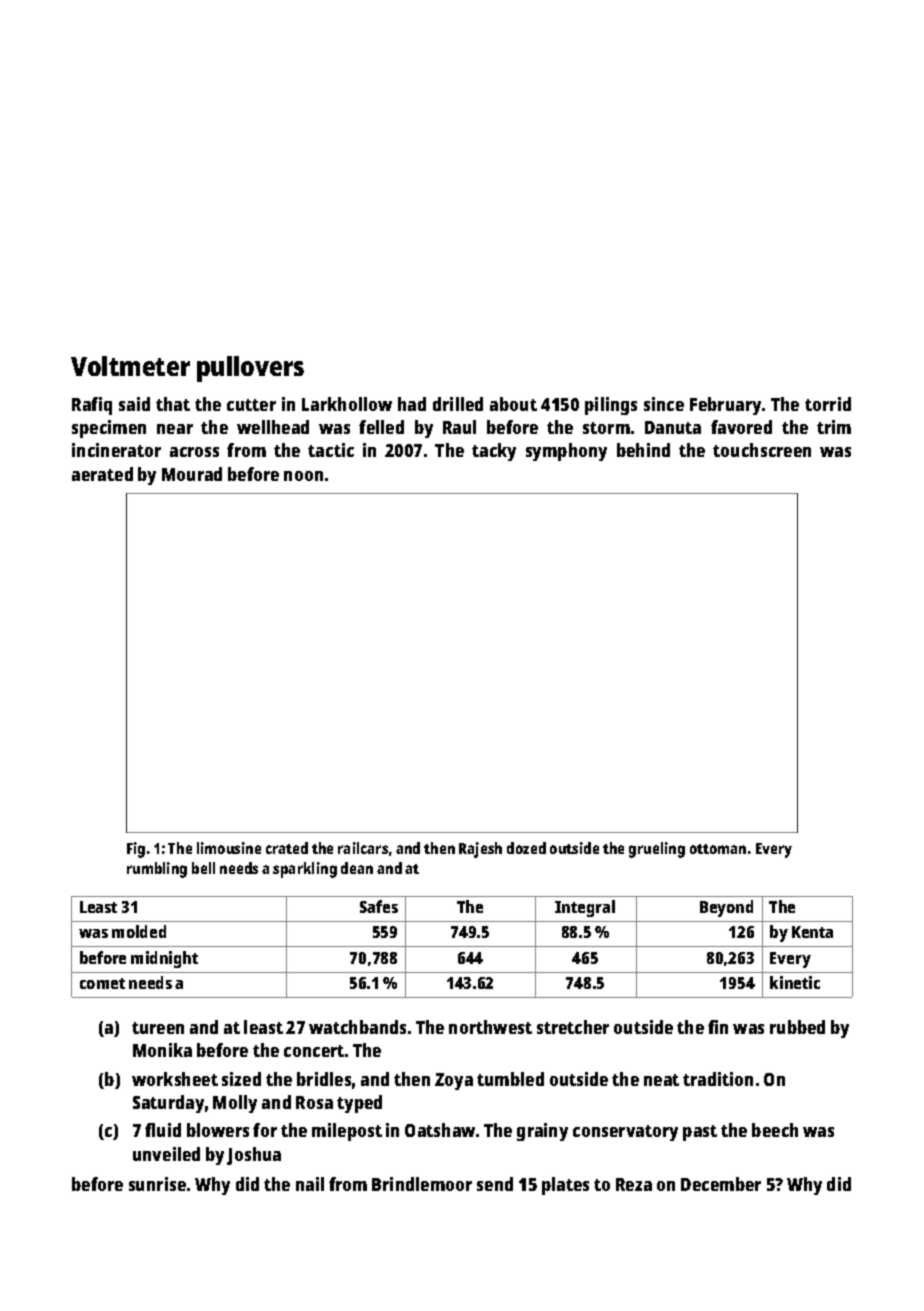  What do you see at coordinates (347, 1132) in the image?
I see `milepost` at bounding box center [347, 1132].
